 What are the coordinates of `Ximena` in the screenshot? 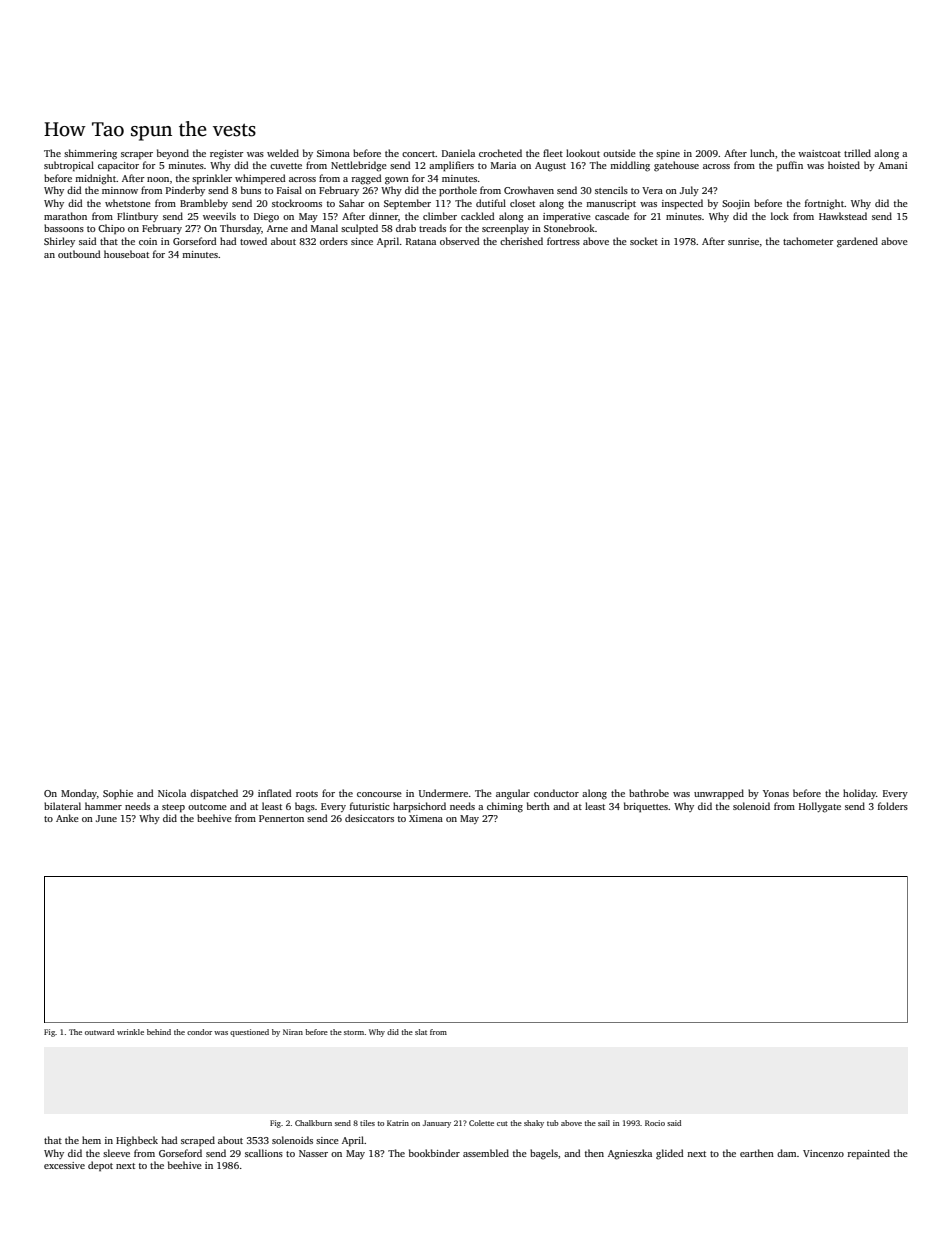 It's located at (426, 818).
